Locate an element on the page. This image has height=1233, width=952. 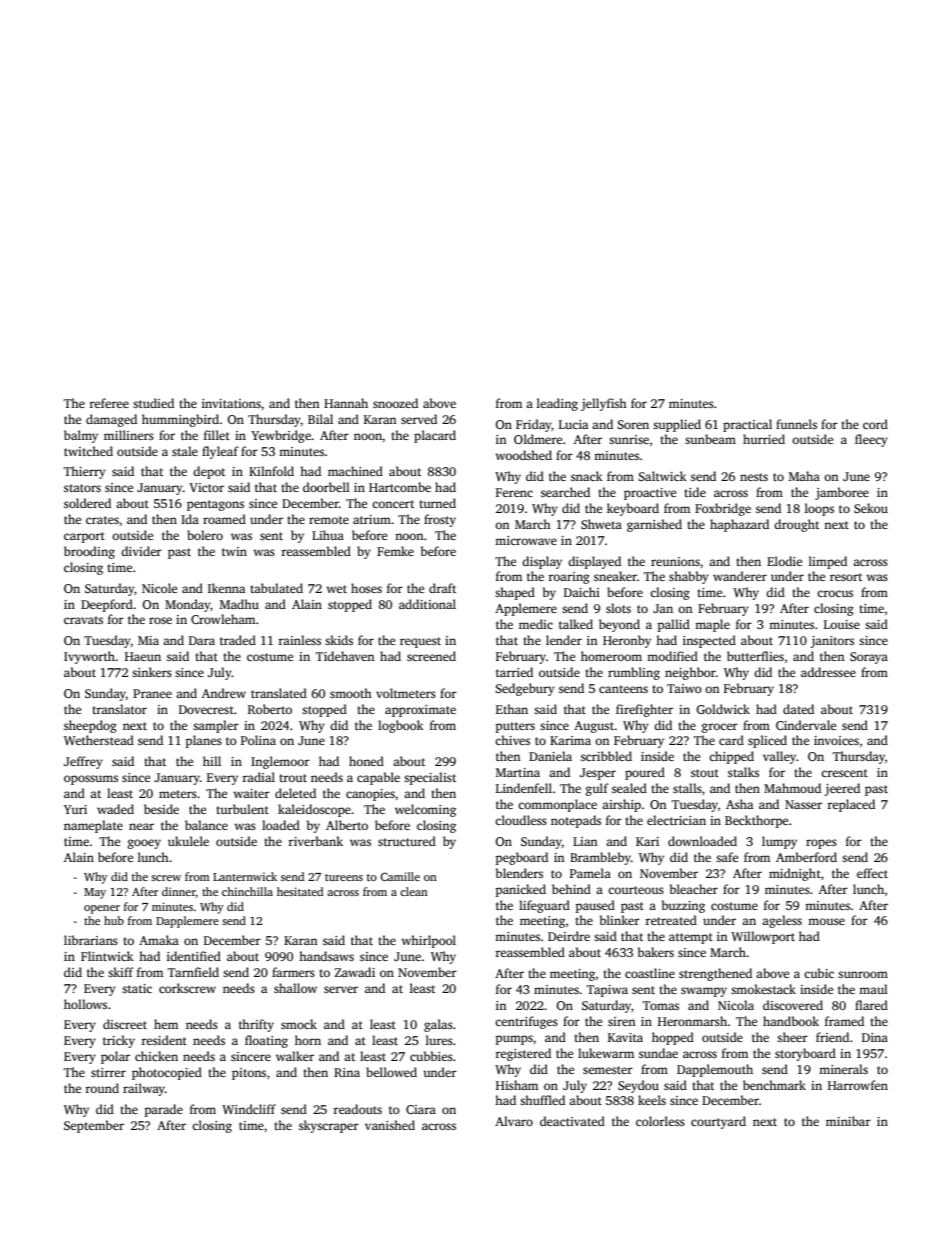
Thierry is located at coordinates (85, 472).
